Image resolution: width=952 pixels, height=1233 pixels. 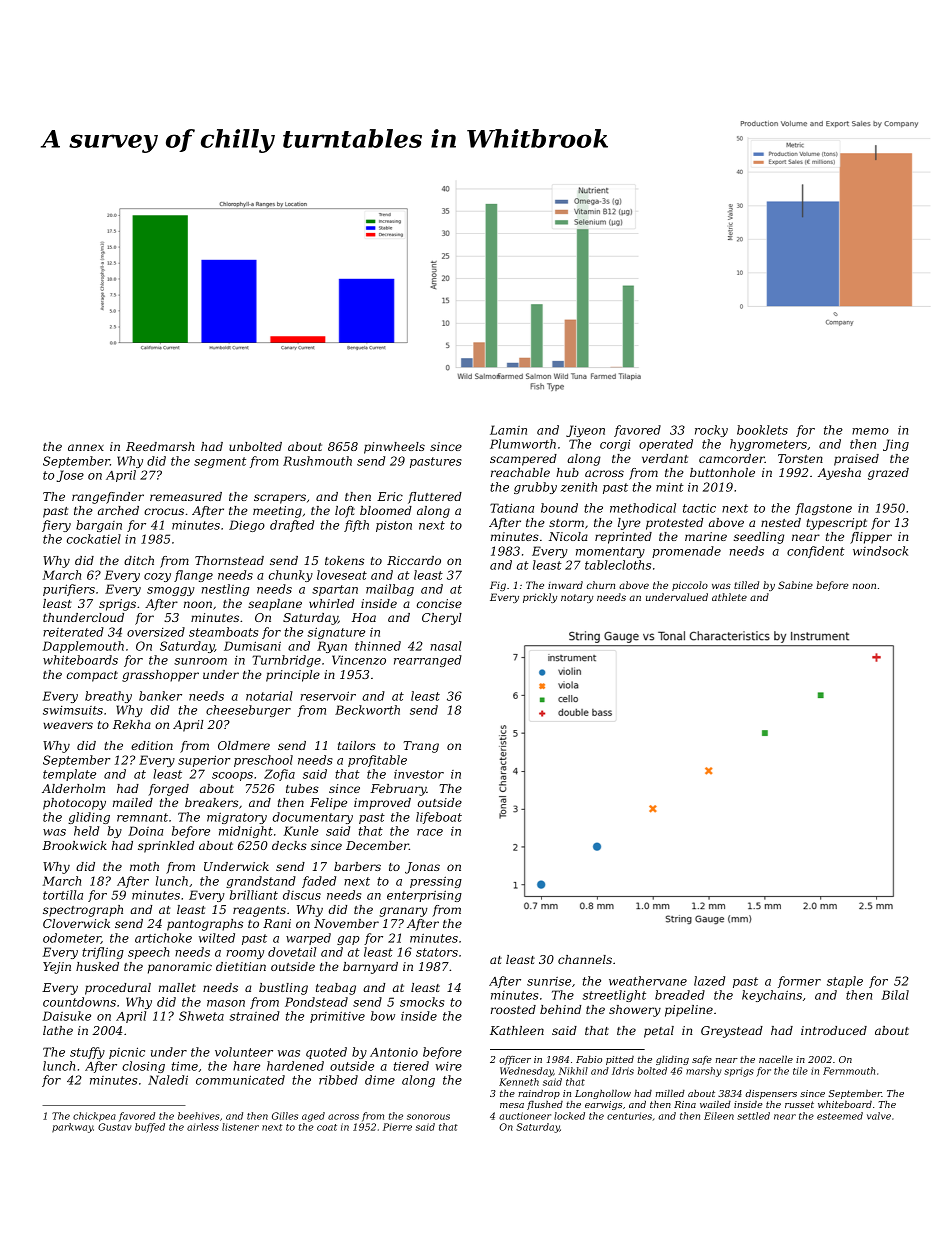 What do you see at coordinates (729, 597) in the screenshot?
I see `athlete` at bounding box center [729, 597].
